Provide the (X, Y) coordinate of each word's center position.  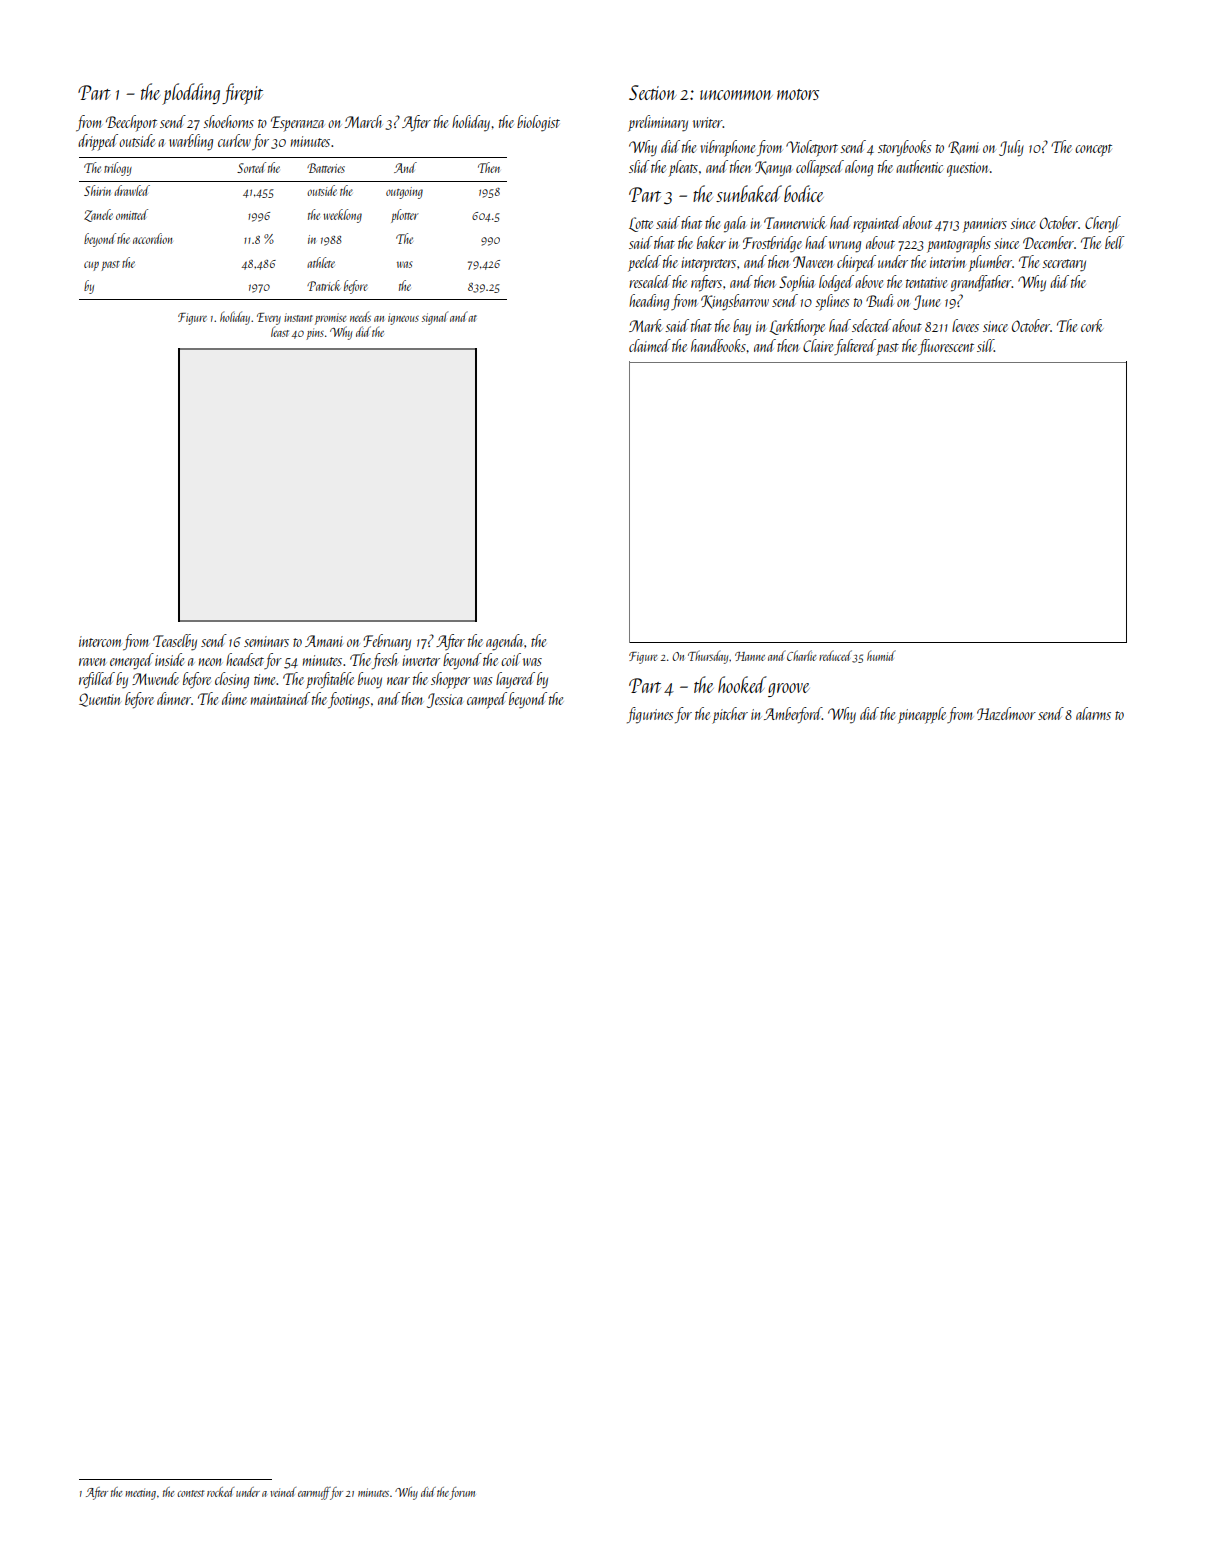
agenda (504, 642)
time (265, 679)
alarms (1093, 713)
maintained (280, 698)
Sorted (251, 167)
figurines (650, 715)
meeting (140, 1494)
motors (798, 94)
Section (652, 92)
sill (985, 345)
